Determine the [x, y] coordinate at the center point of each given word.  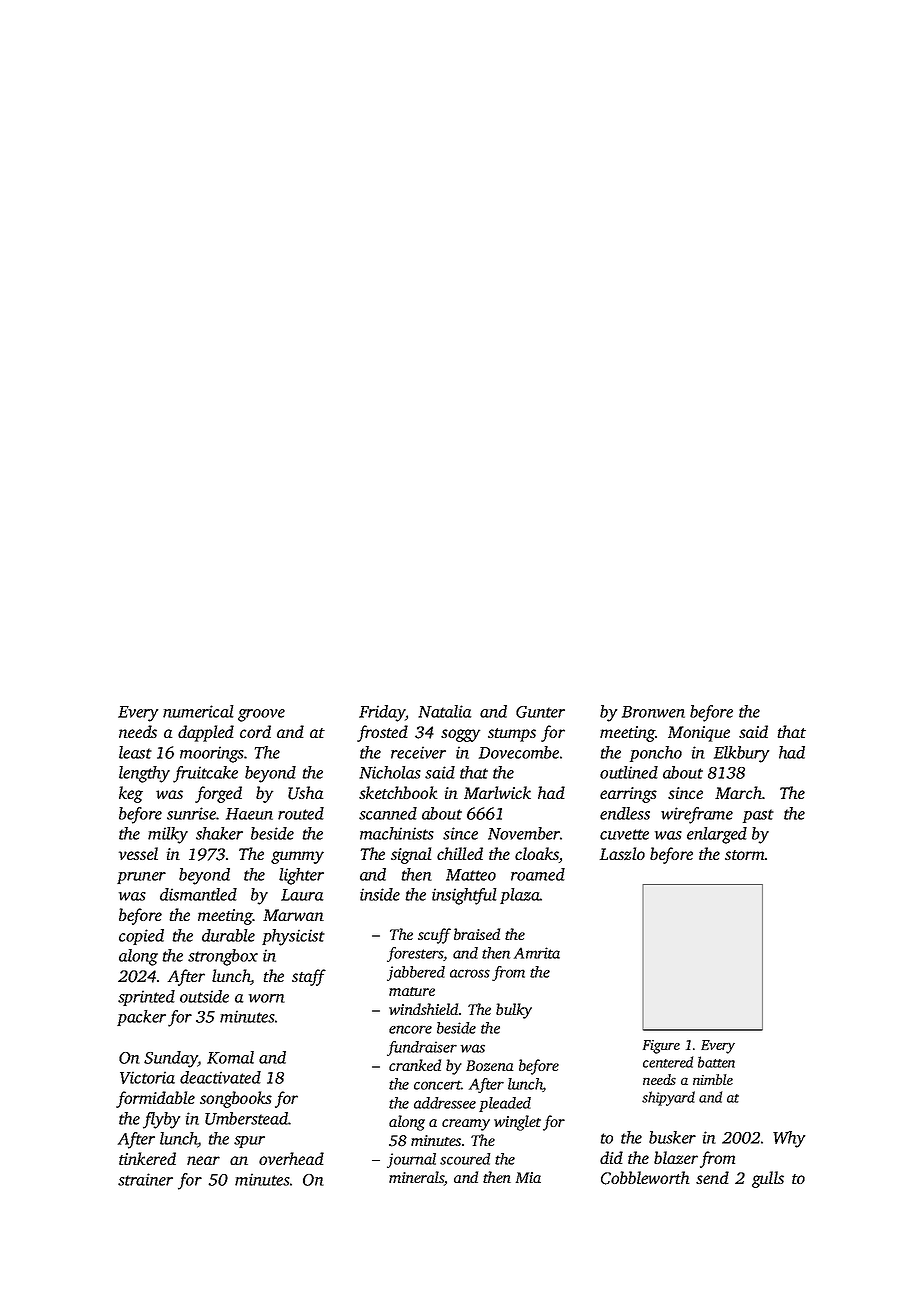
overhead [291, 1158]
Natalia [444, 711]
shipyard [668, 1098]
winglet [517, 1123]
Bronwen [653, 712]
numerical [198, 711]
